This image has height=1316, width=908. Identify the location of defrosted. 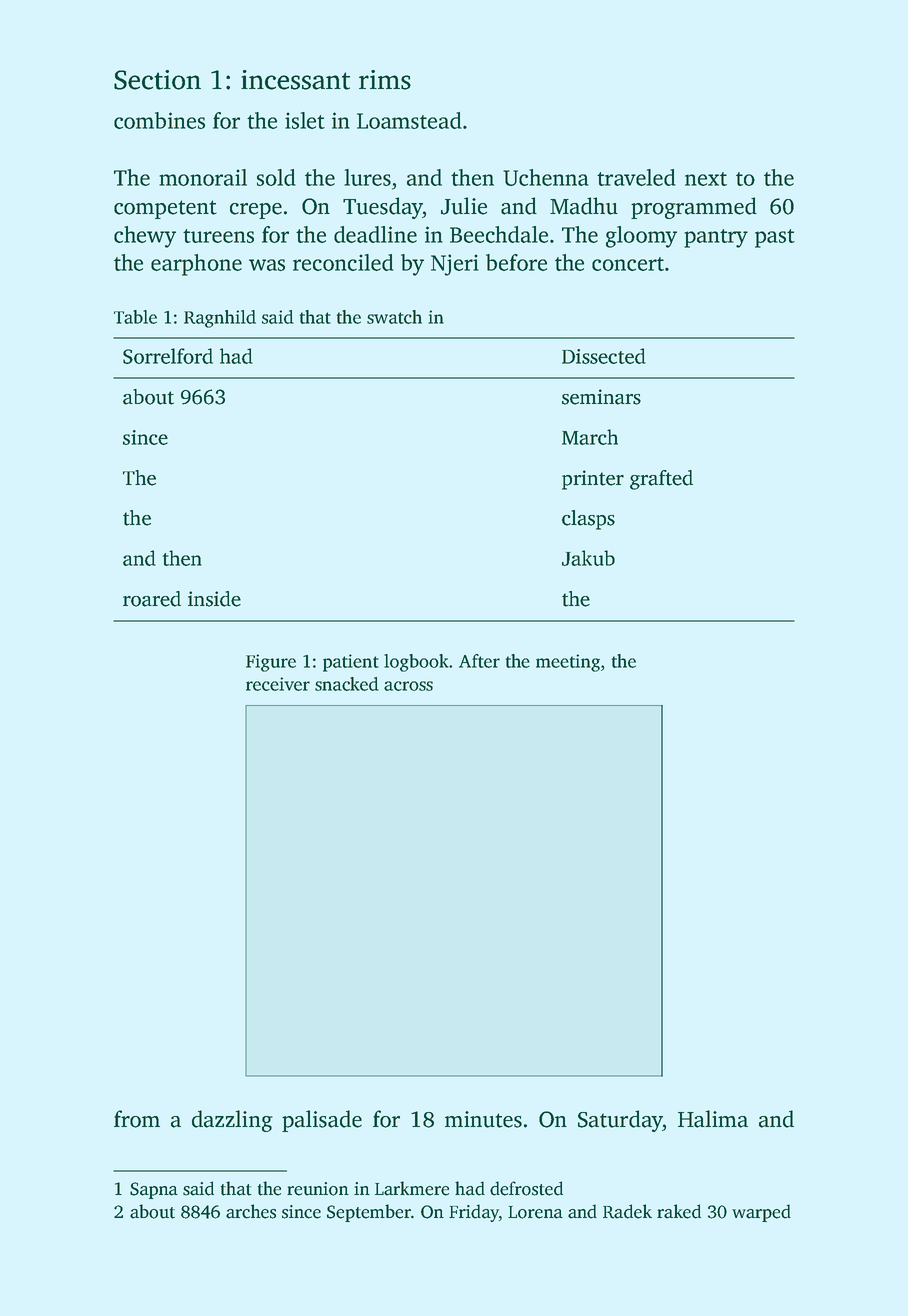
(526, 1188).
